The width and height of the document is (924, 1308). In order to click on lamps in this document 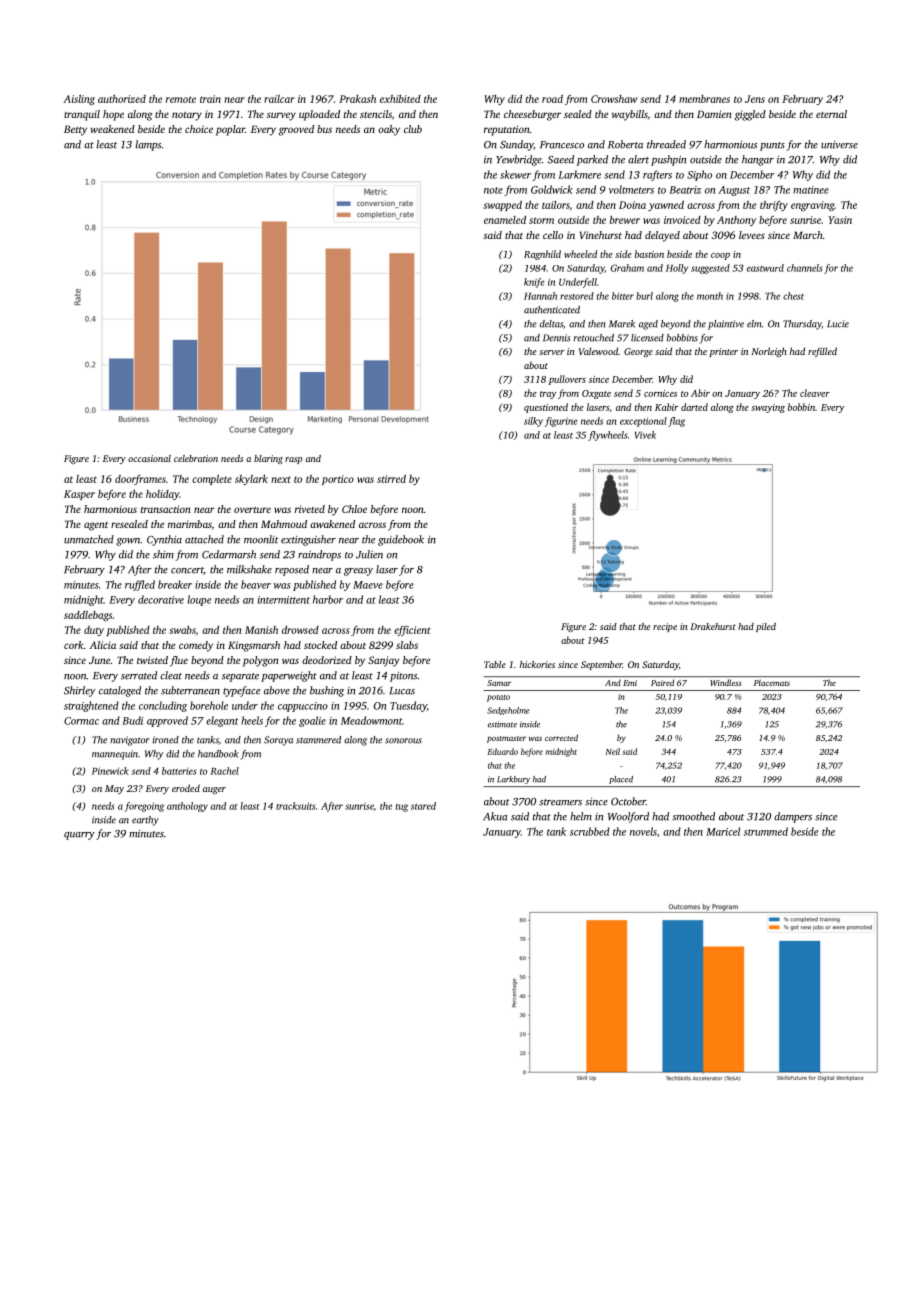, I will do `click(148, 145)`.
